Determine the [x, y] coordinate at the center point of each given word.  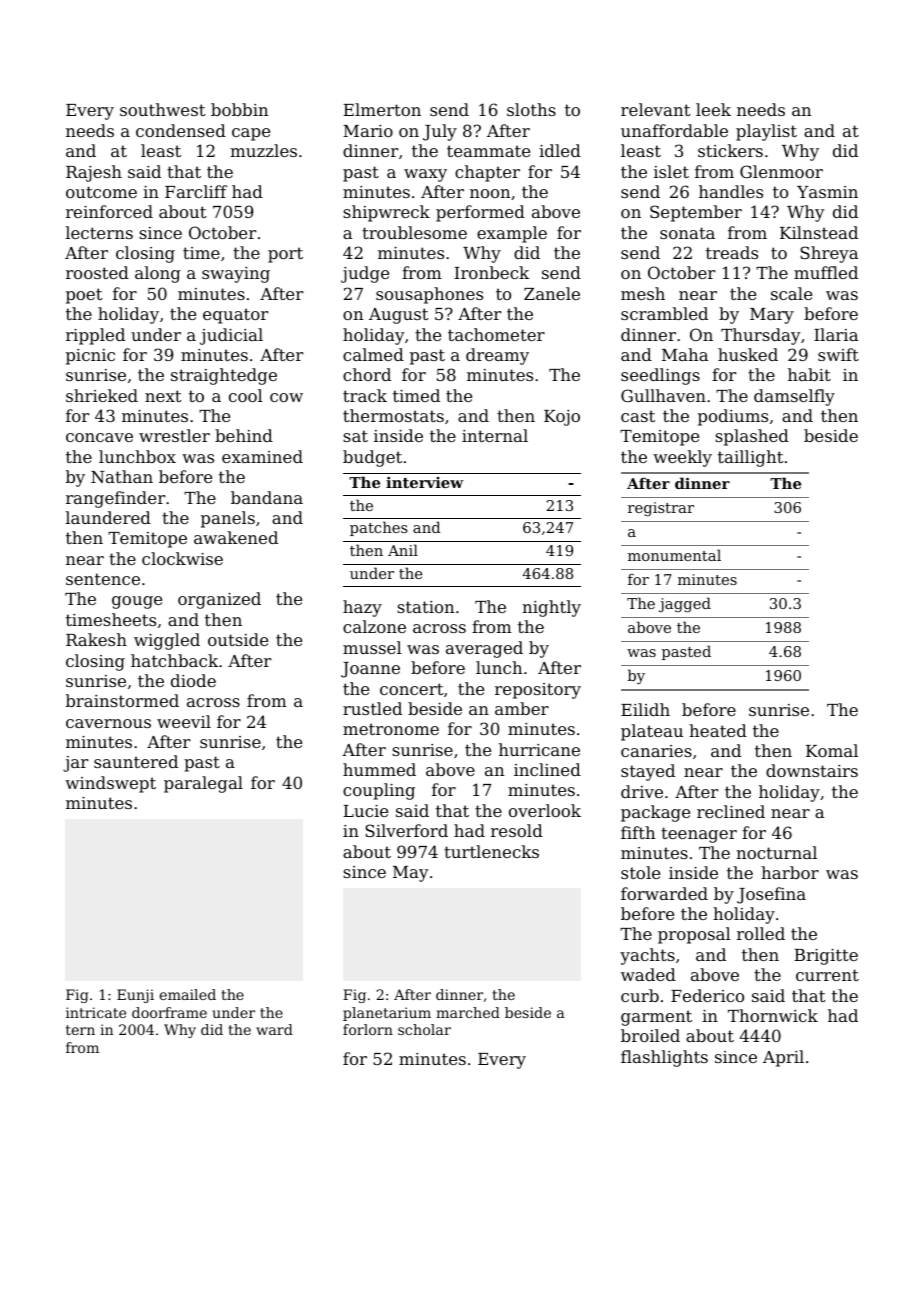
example [512, 234]
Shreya [829, 254]
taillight [750, 458]
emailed [188, 994]
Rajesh [94, 173]
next [163, 396]
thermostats [393, 415]
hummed [379, 769]
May [411, 874]
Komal [832, 750]
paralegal [203, 784]
